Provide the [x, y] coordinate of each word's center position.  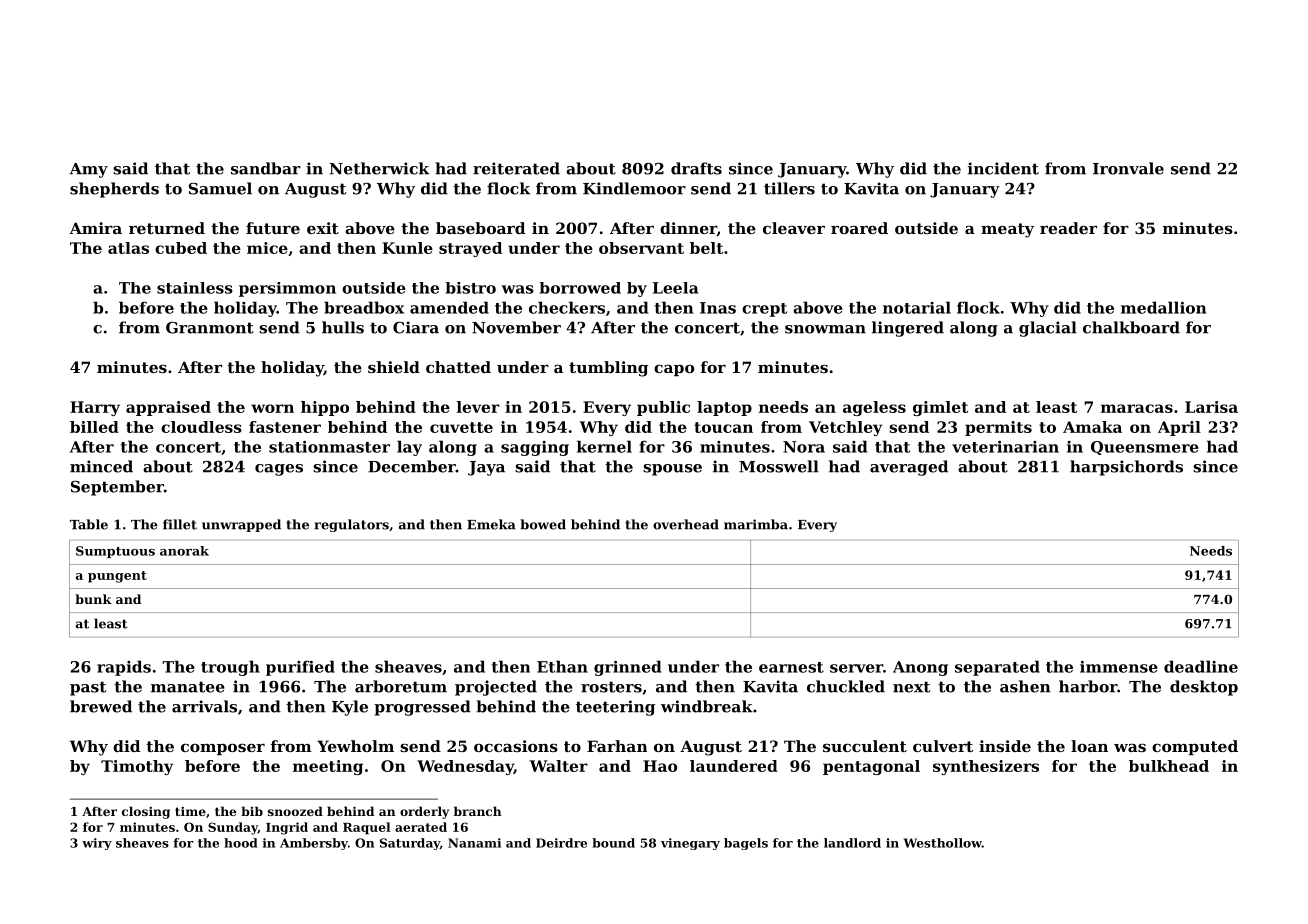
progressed [422, 708]
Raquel [367, 828]
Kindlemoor [634, 188]
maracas [1137, 408]
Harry [95, 408]
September [117, 488]
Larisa [1211, 407]
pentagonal [871, 767]
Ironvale [1128, 168]
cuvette [461, 427]
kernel [604, 446]
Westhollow [942, 843]
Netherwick [379, 168]
